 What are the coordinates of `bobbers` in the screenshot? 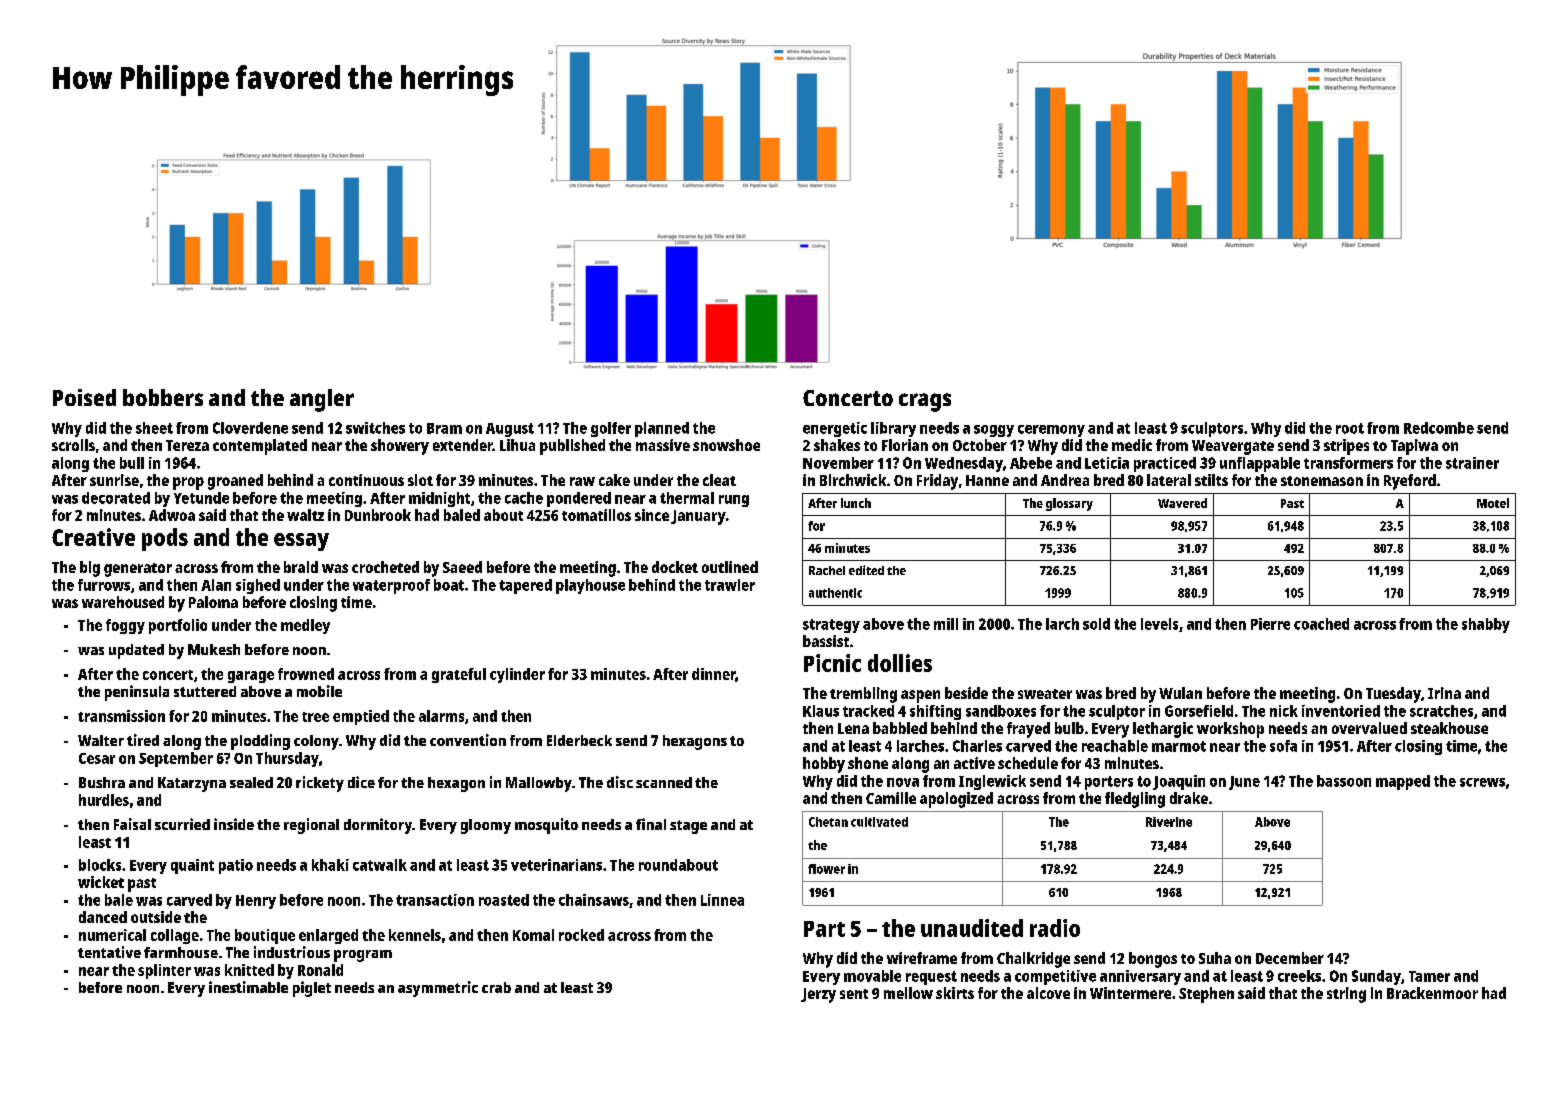 It's located at (163, 397).
